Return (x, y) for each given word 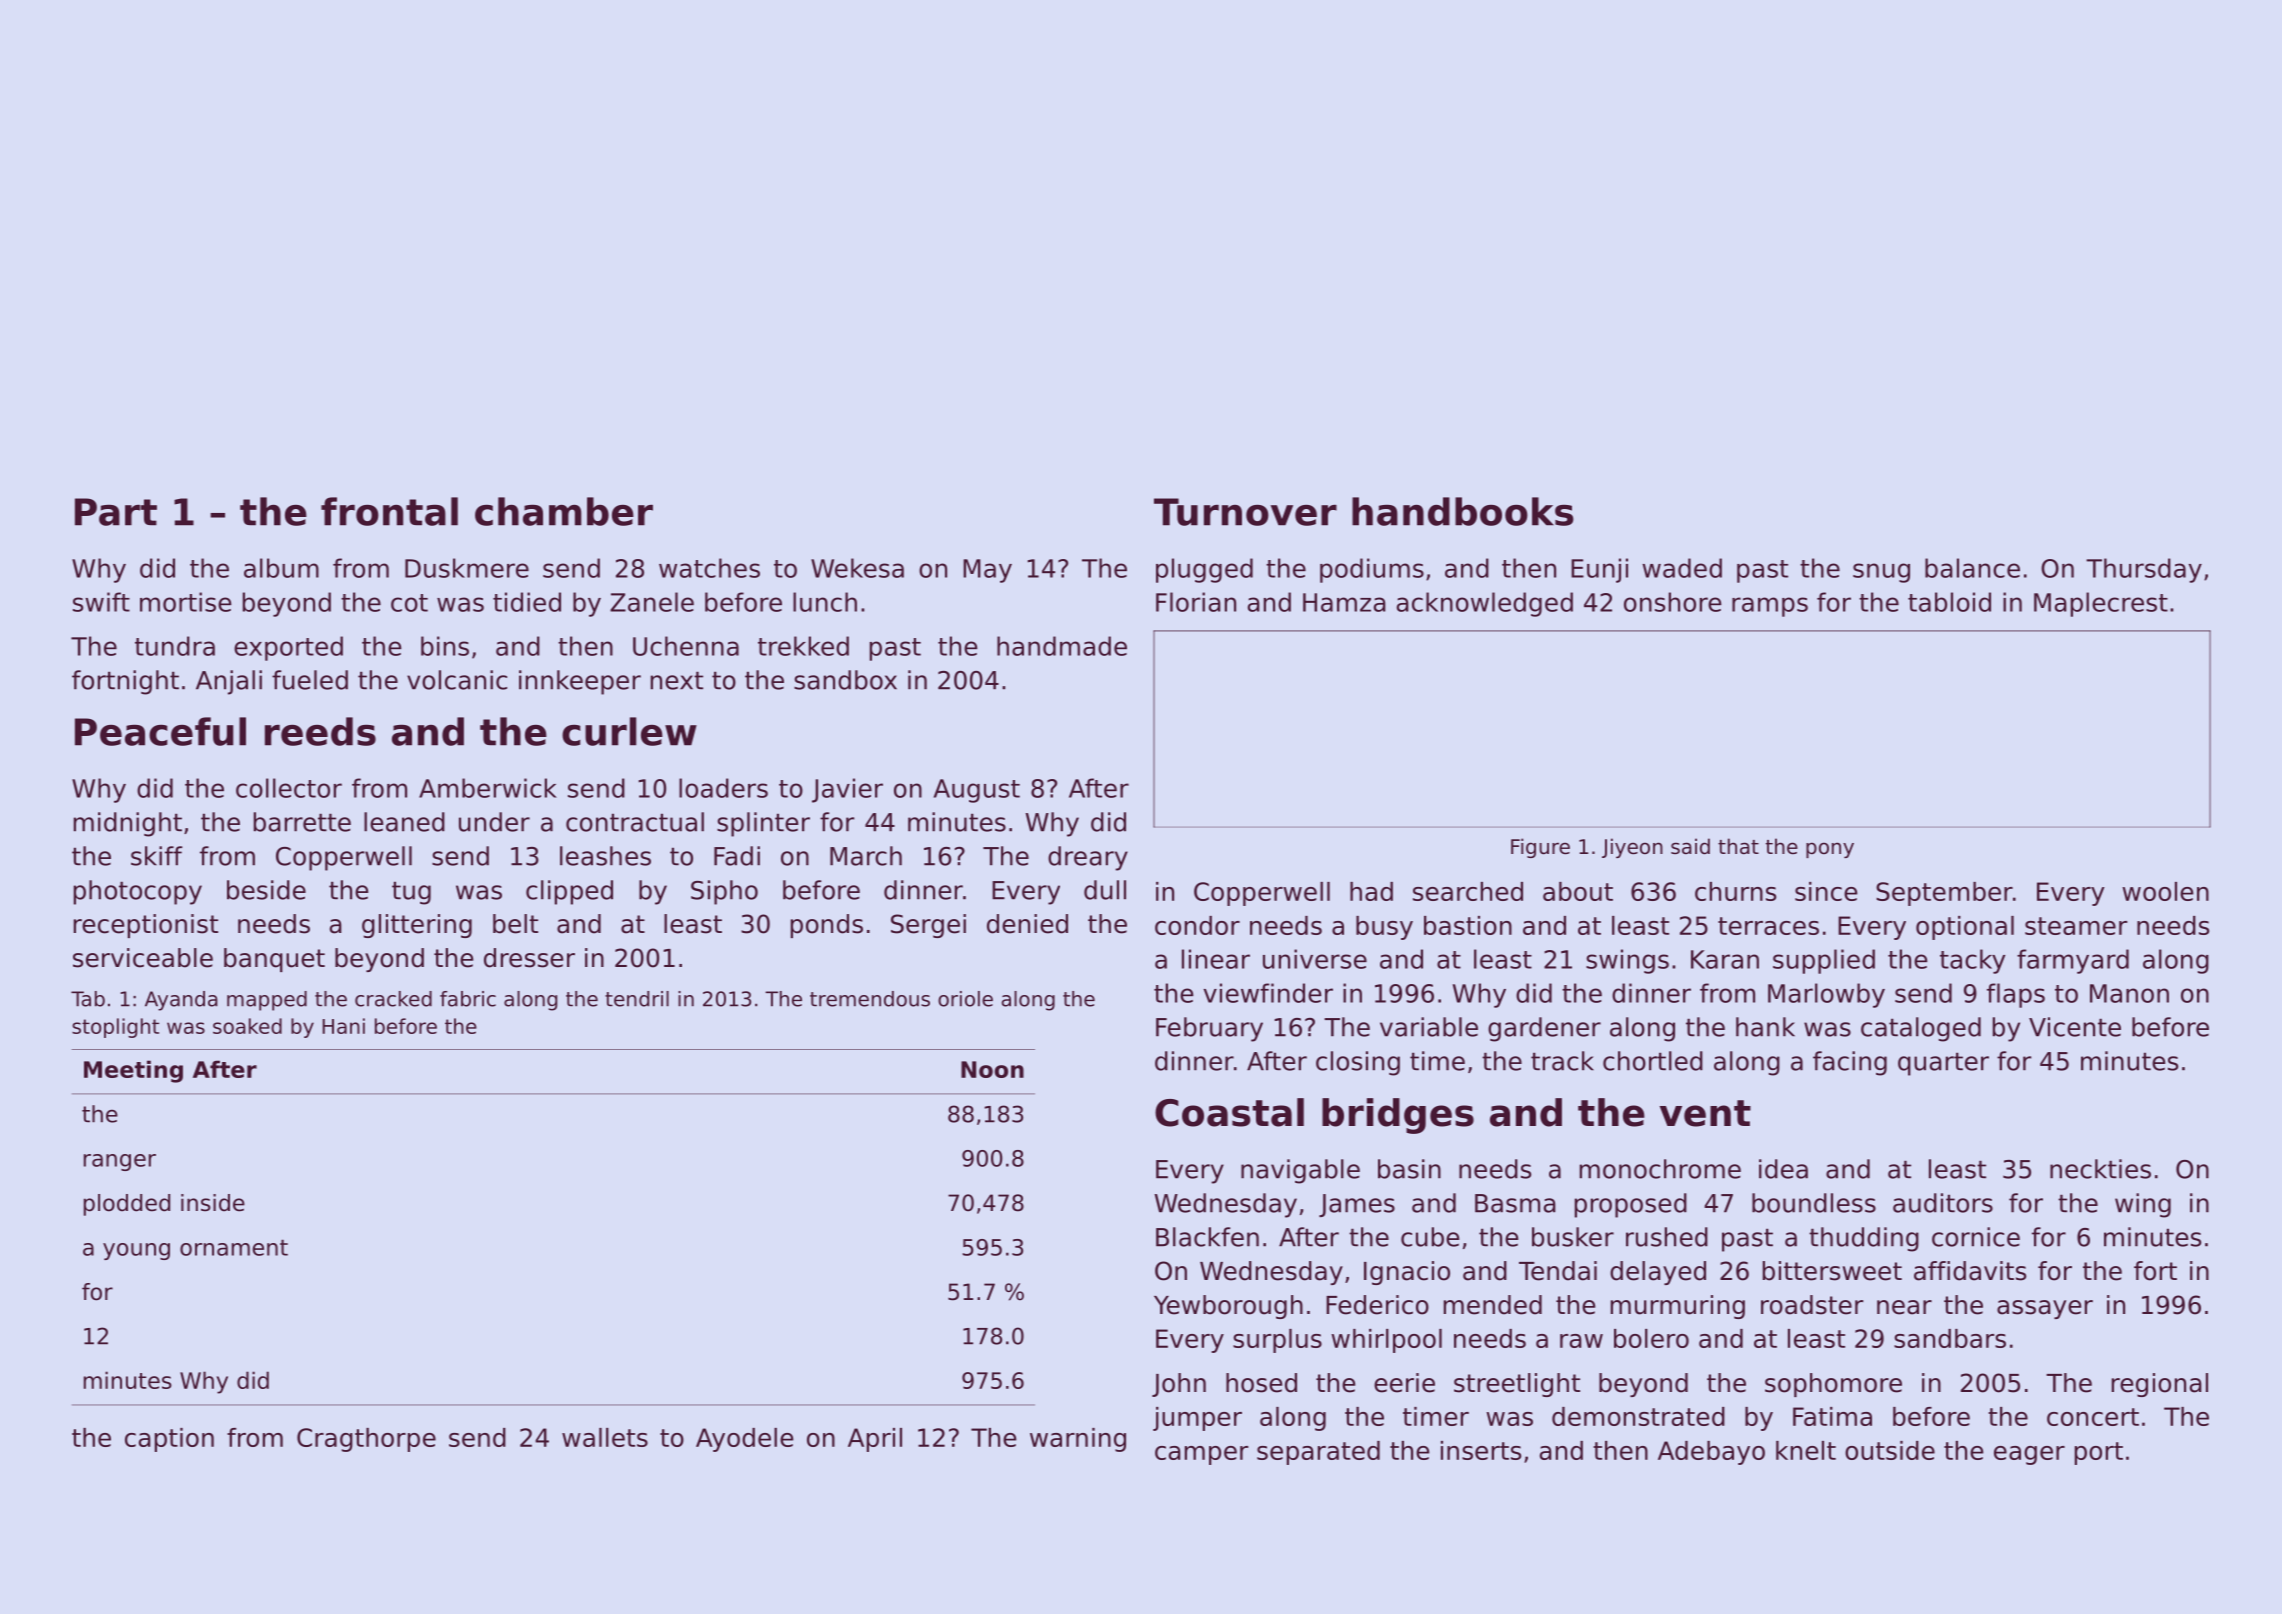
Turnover (1245, 512)
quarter (1943, 1064)
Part (116, 512)
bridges (1398, 1116)
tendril (637, 999)
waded (1682, 568)
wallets (605, 1437)
